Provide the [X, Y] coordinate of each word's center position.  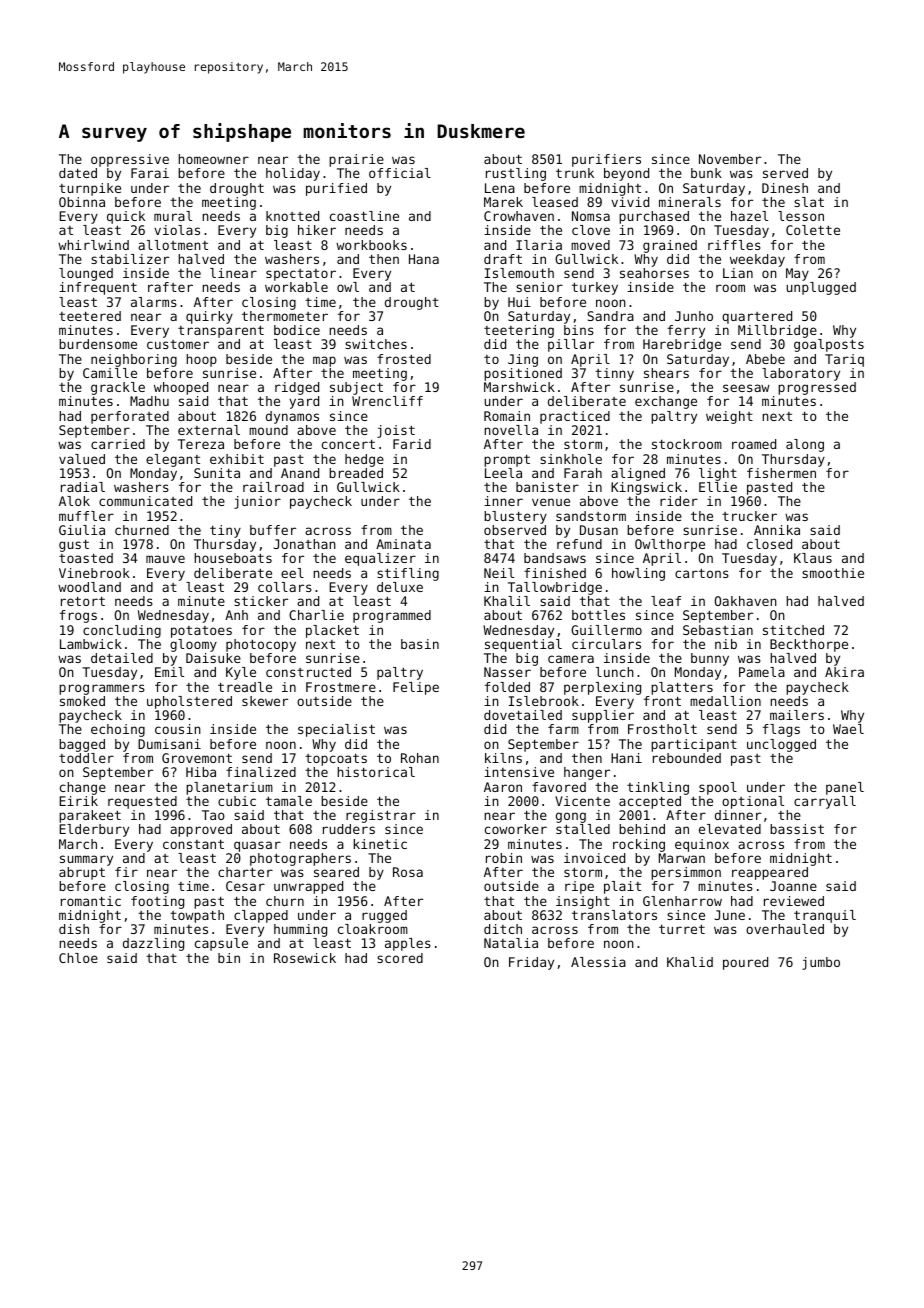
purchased [654, 217]
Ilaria [539, 245]
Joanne [793, 886]
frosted [404, 359]
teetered [90, 316]
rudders [349, 829]
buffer [273, 530]
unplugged [821, 288]
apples [408, 944]
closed [769, 544]
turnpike [90, 189]
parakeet [90, 816]
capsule [221, 944]
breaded [356, 473]
